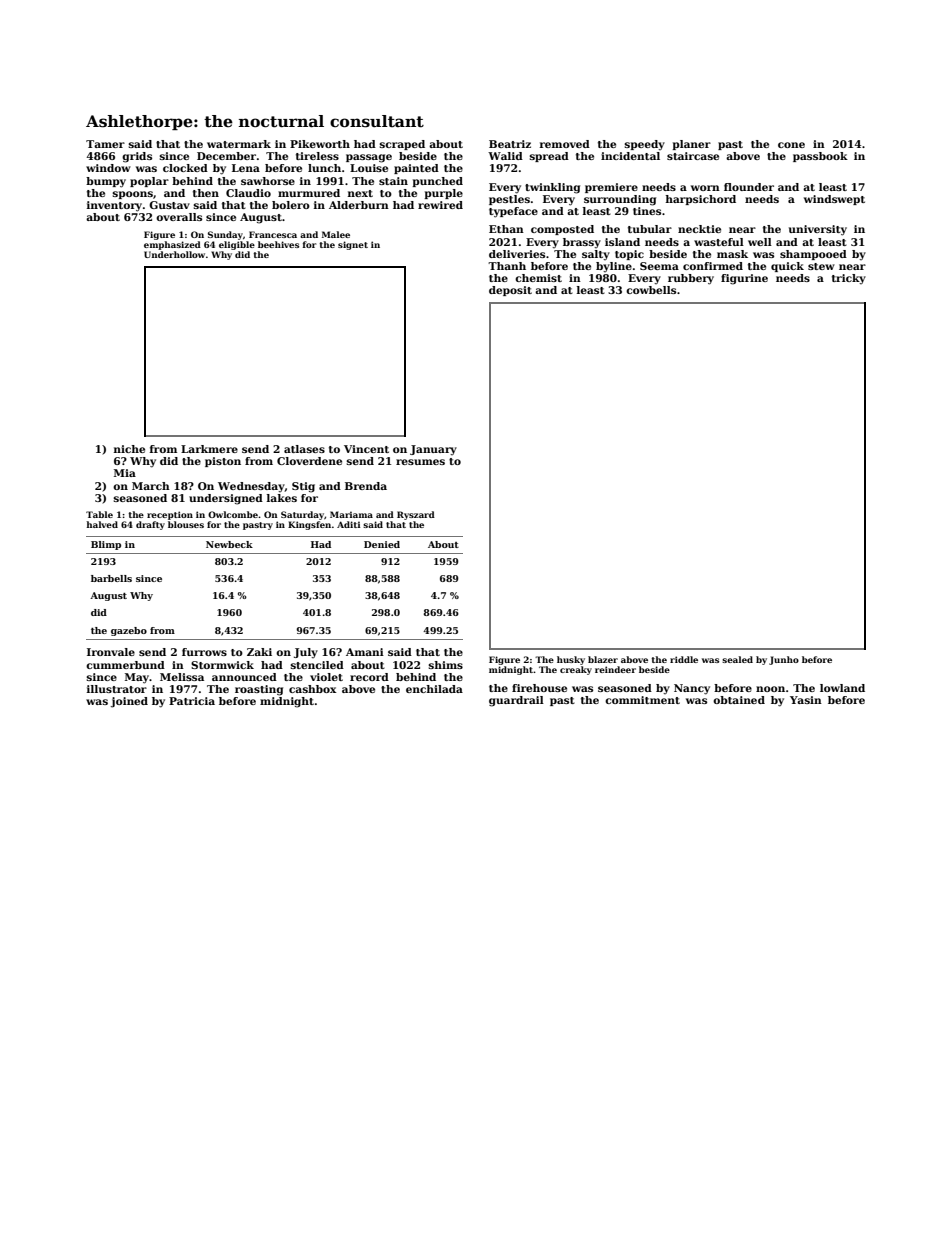 This document has width=952, height=1233. I want to click on niche, so click(129, 449).
